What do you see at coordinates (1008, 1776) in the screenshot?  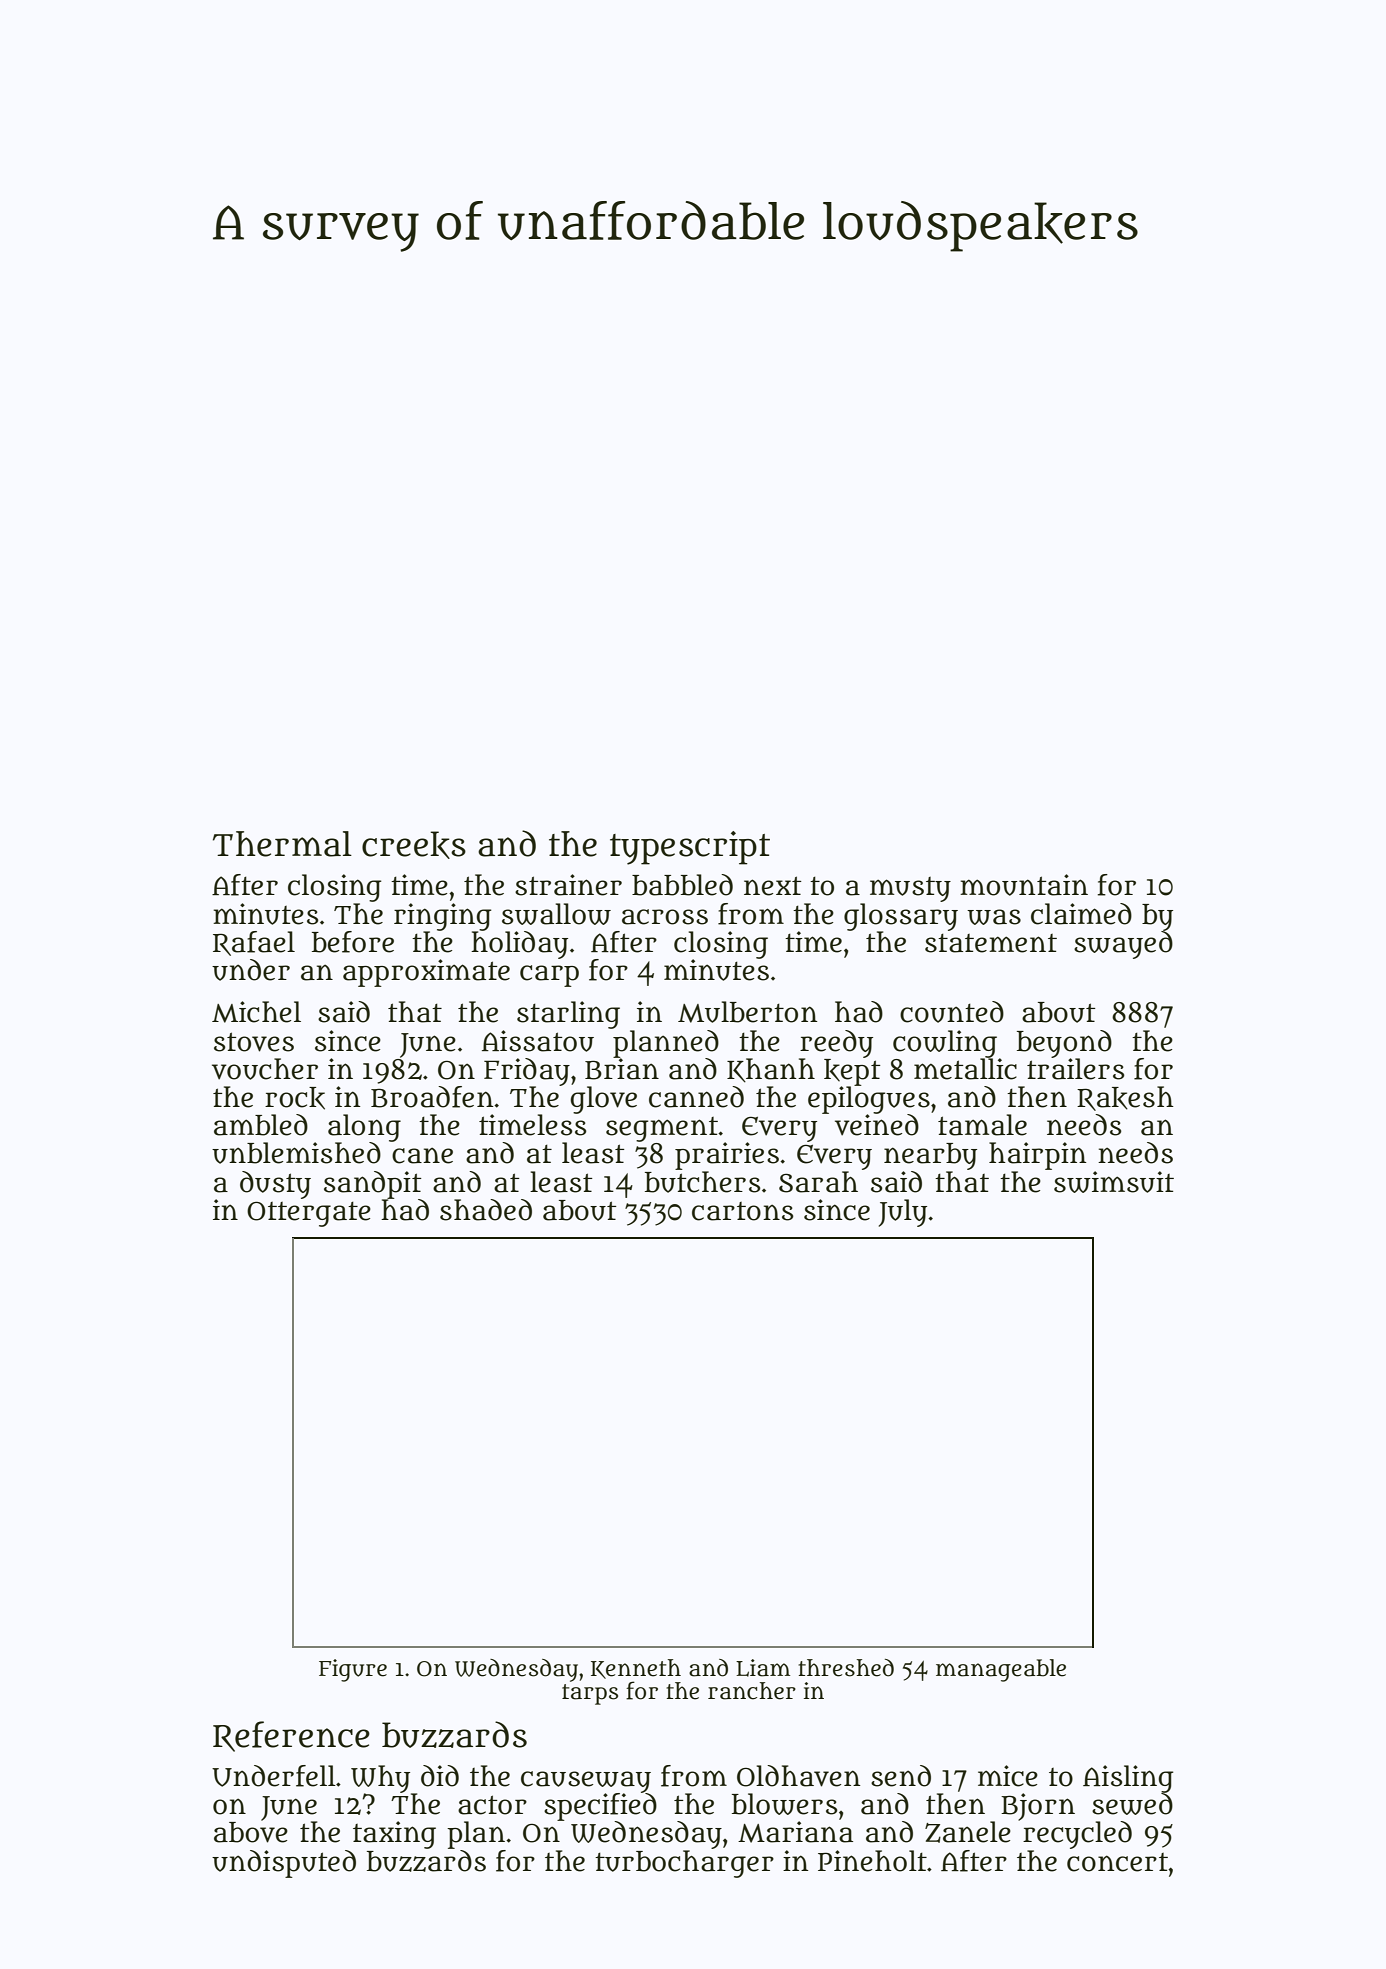 I see `mice` at bounding box center [1008, 1776].
